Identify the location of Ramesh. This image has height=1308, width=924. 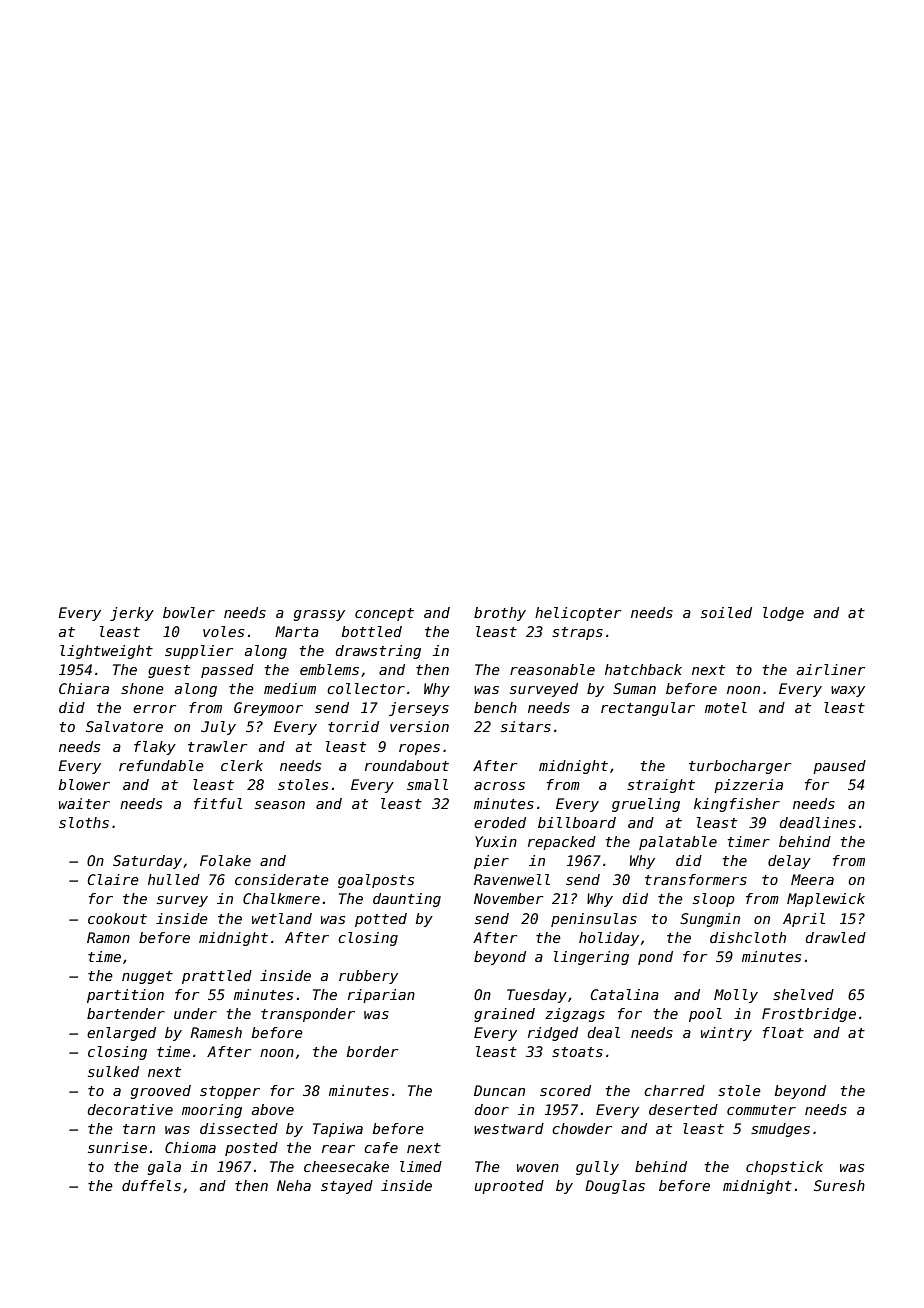
(216, 1032).
